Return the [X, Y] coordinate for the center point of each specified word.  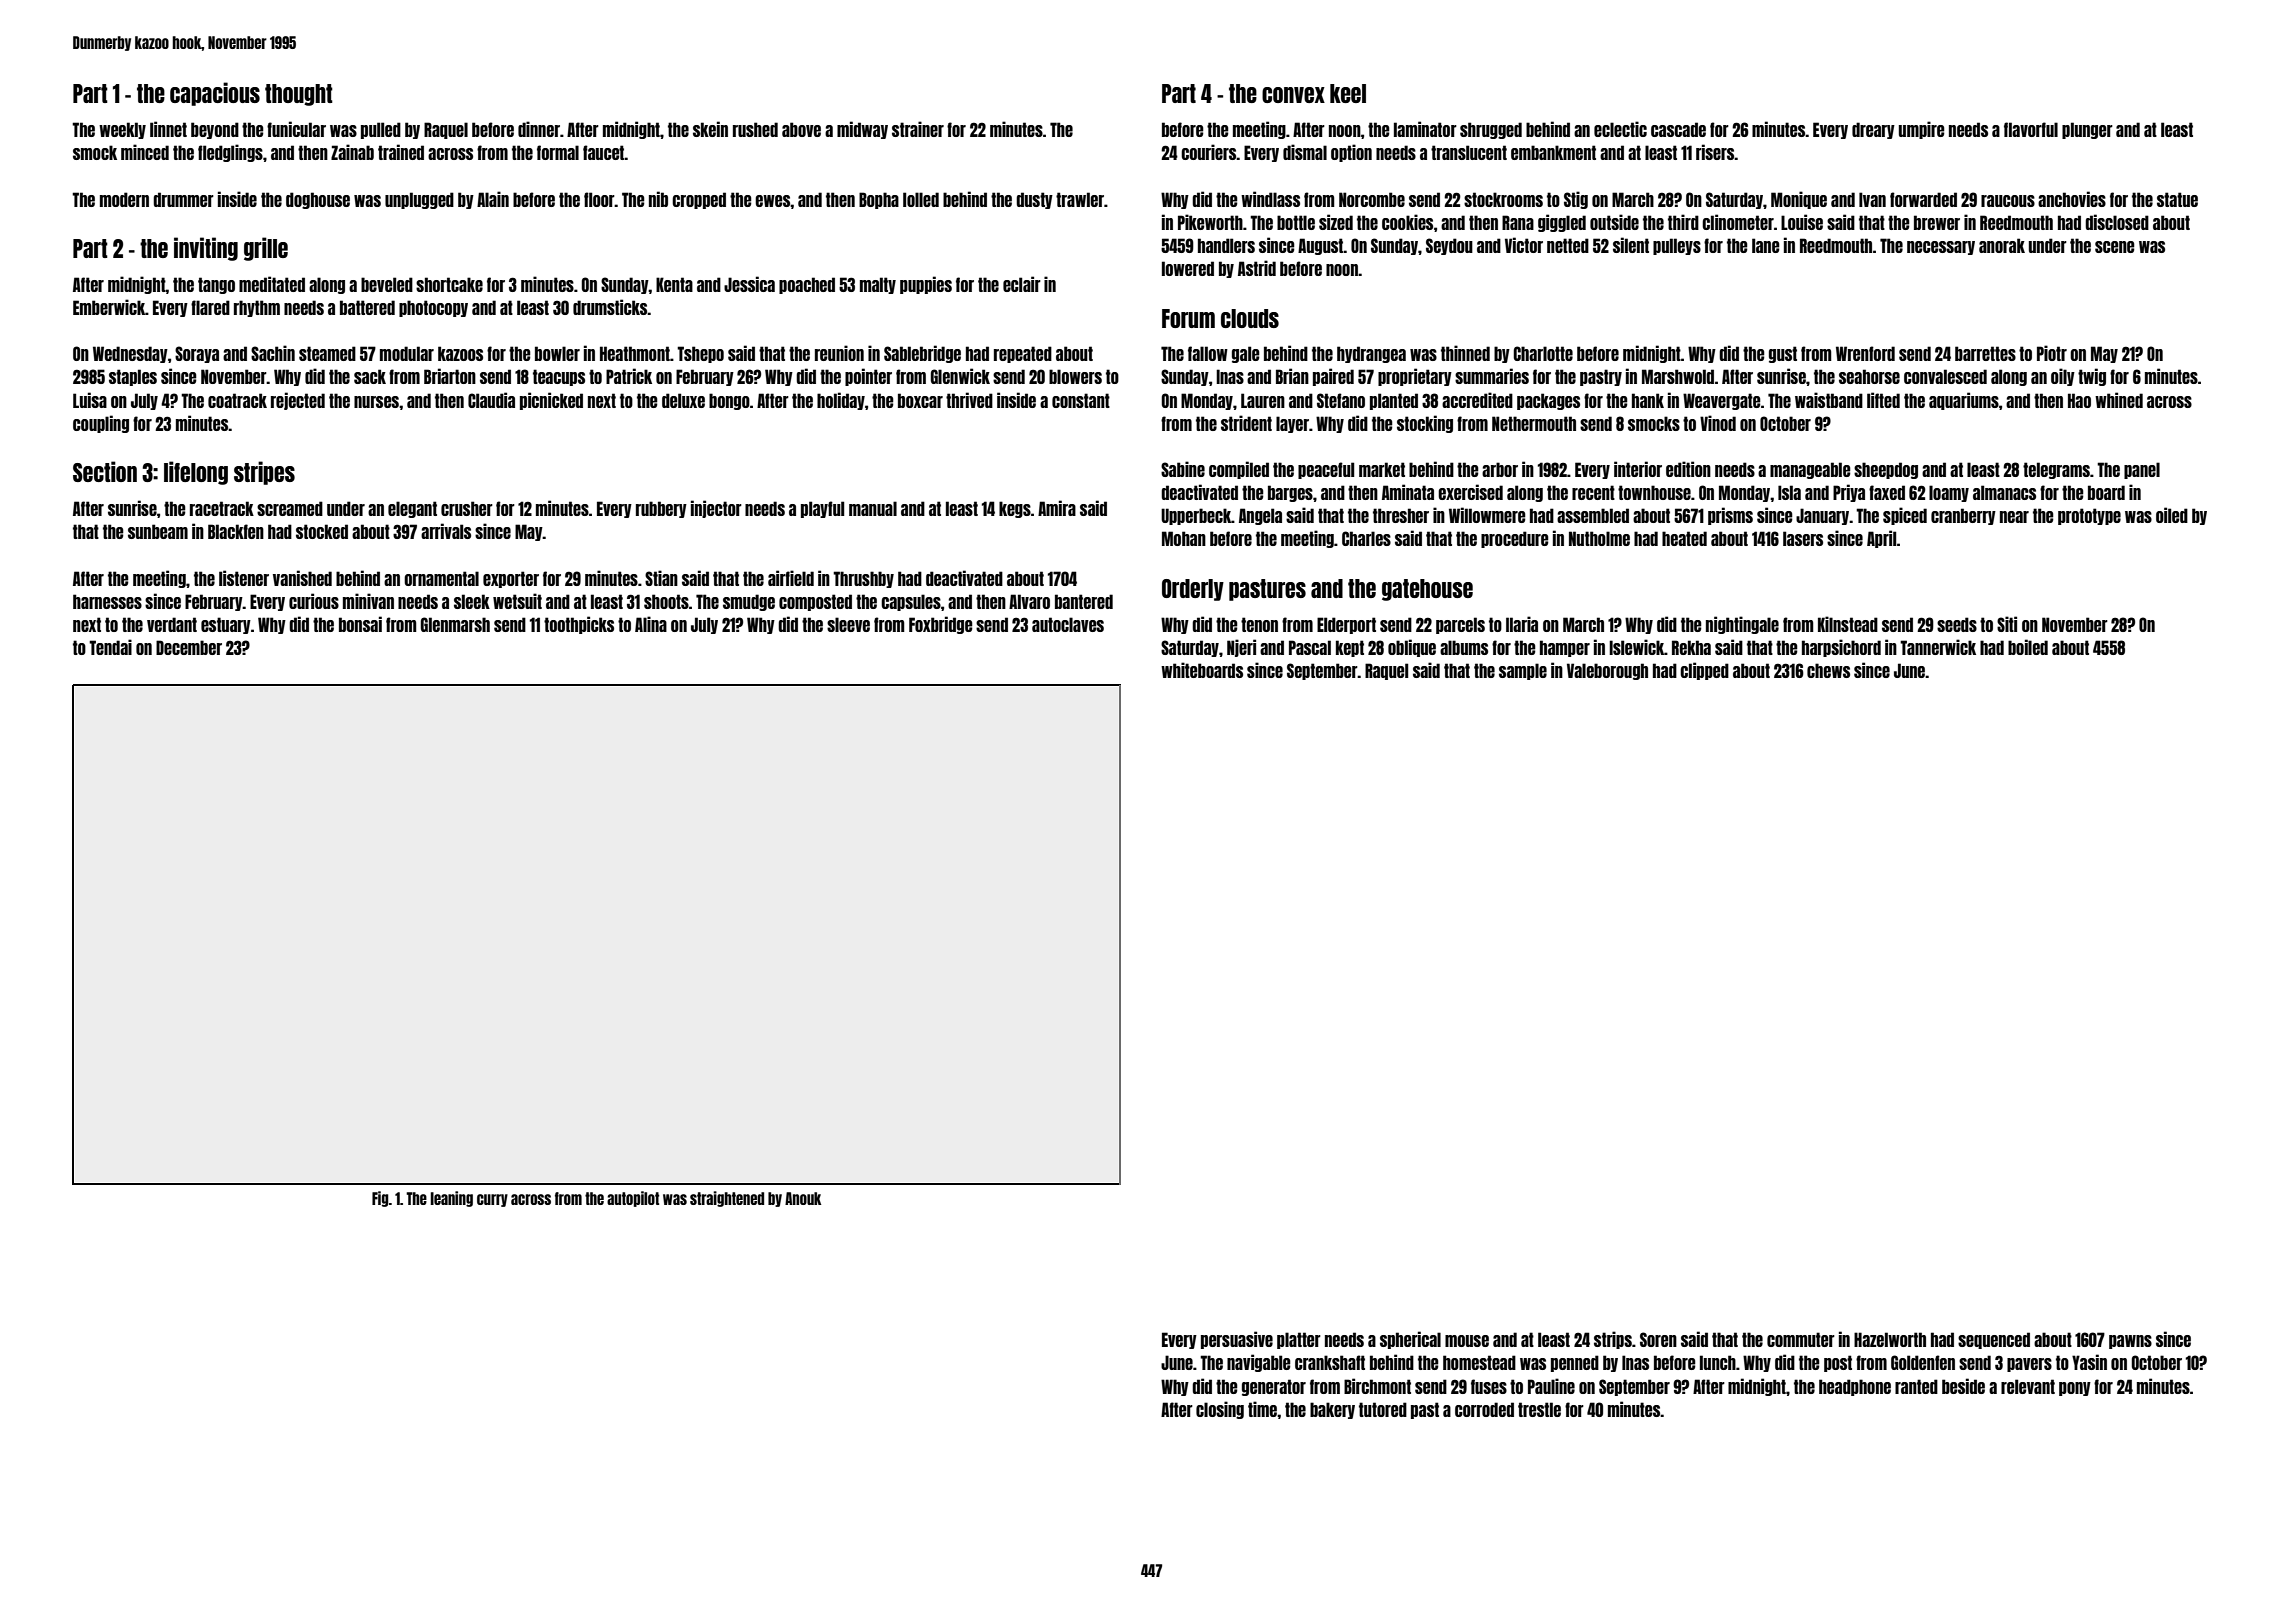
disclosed [2117, 222]
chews [1828, 670]
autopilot [633, 1199]
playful [822, 509]
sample [1523, 671]
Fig [380, 1199]
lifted [1883, 400]
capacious [215, 94]
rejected [298, 401]
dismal [1305, 152]
